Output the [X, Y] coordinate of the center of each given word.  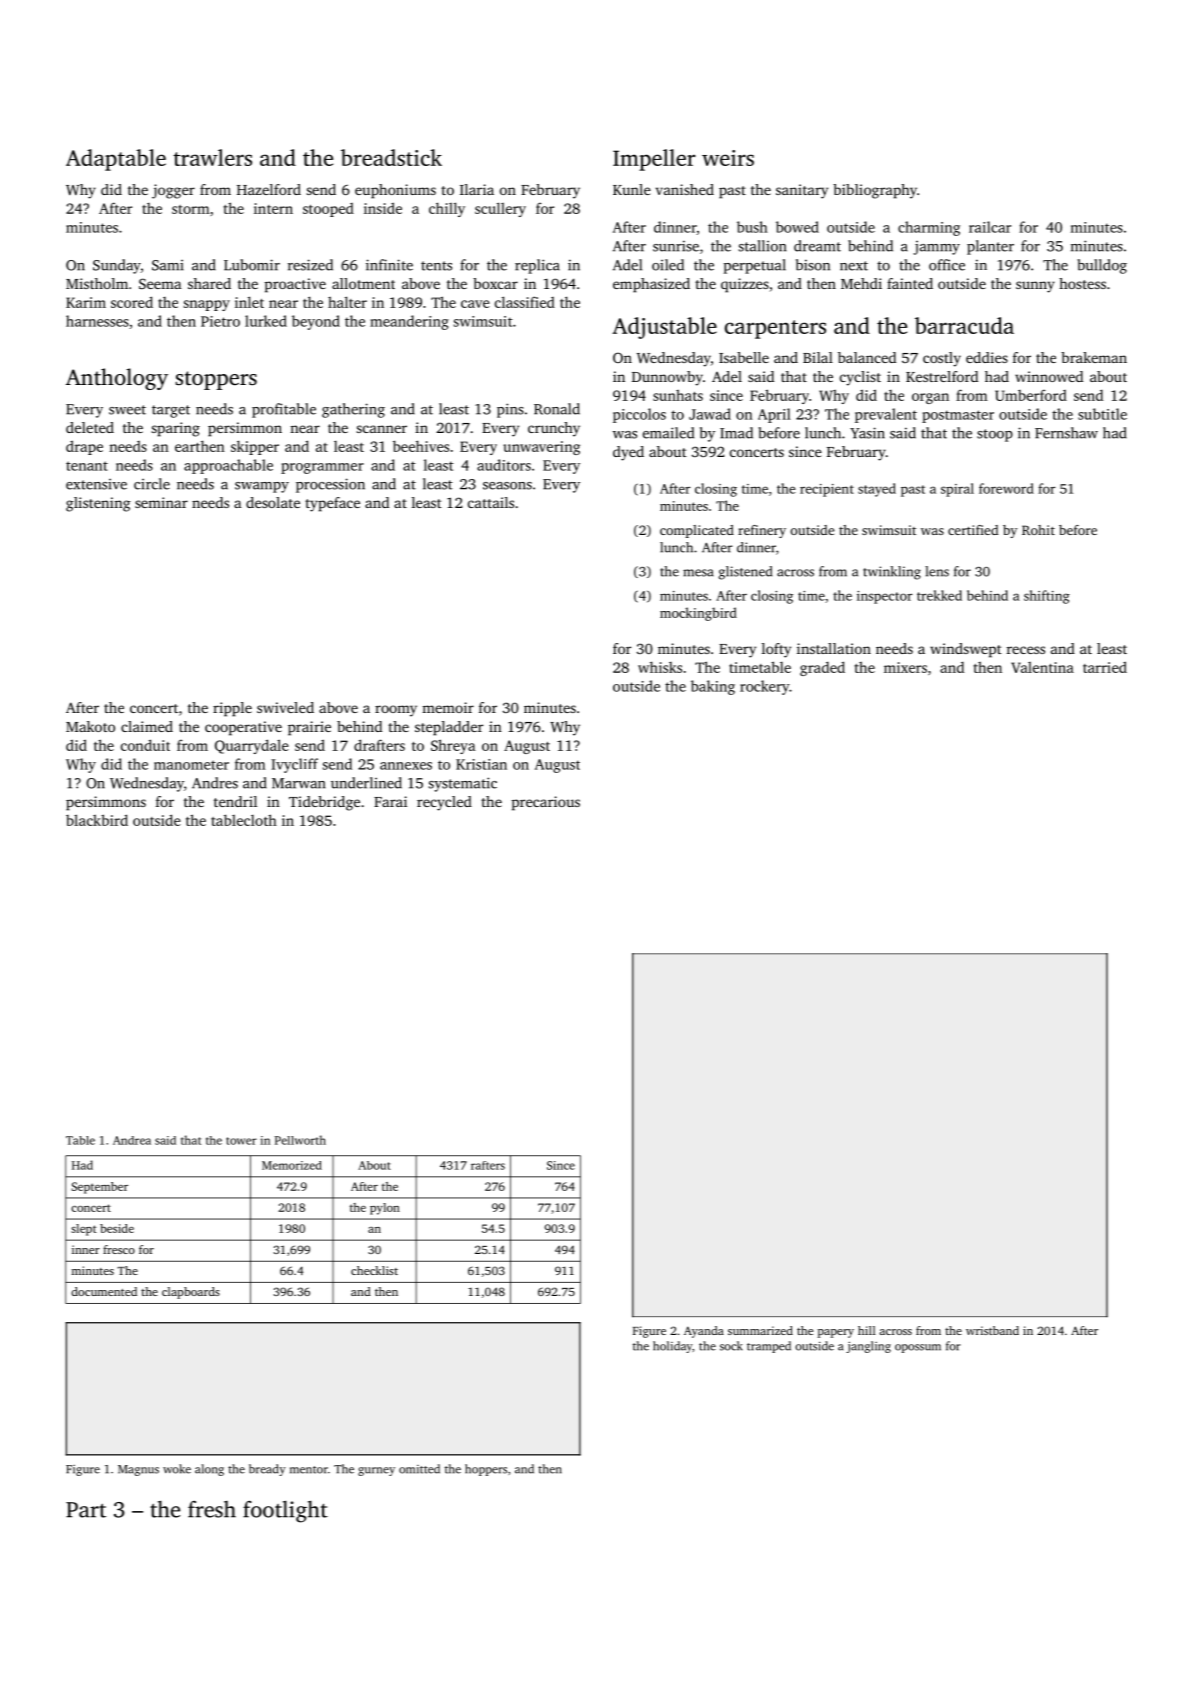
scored [132, 302]
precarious [546, 803]
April [774, 415]
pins [510, 410]
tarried [1105, 667]
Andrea [132, 1140]
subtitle [1102, 414]
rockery [765, 687]
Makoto [90, 726]
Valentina [1042, 667]
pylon [385, 1209]
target [171, 411]
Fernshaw [1066, 433]
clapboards [191, 1293]
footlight [285, 1512]
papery [835, 1333]
